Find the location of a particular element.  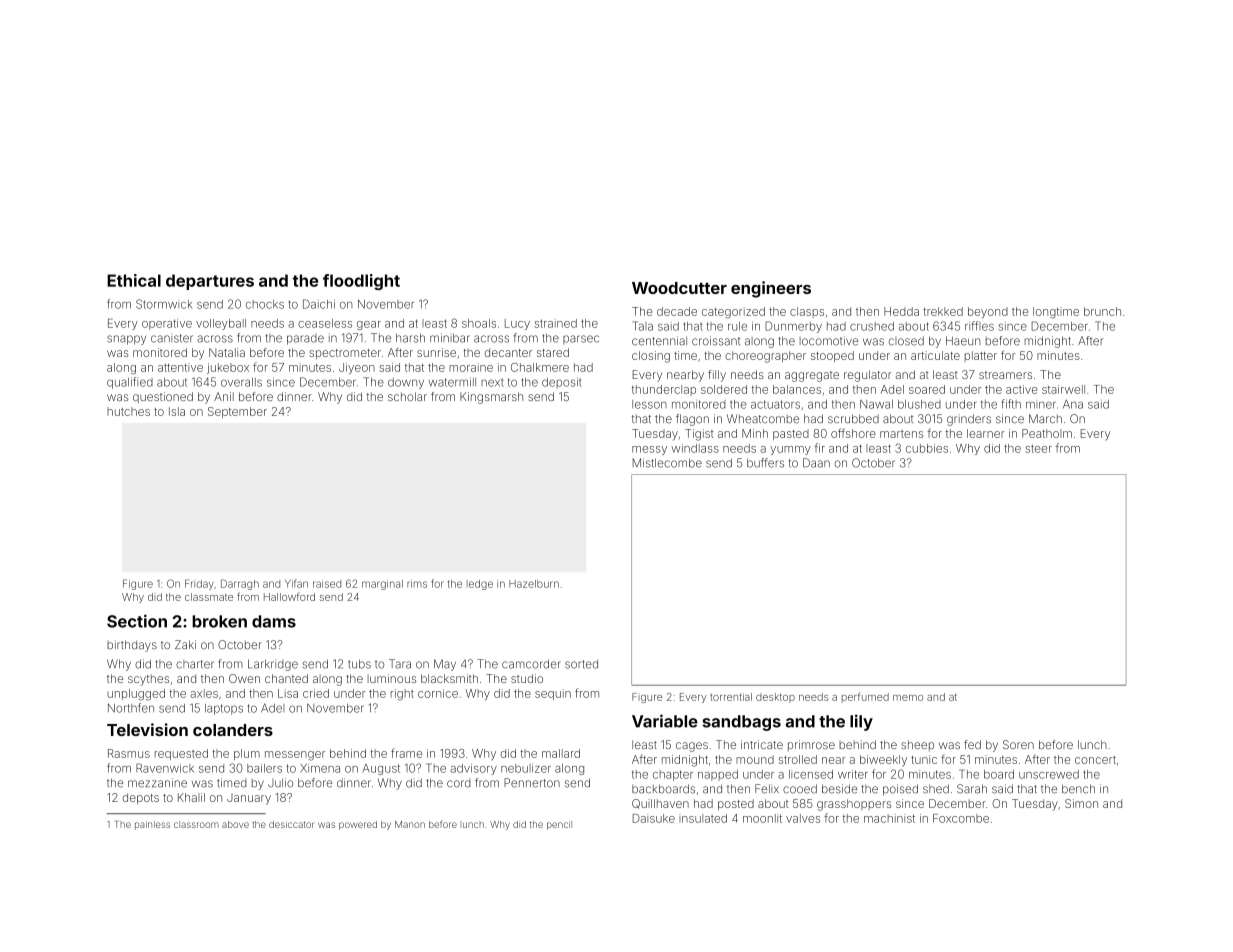

trekked is located at coordinates (943, 311).
